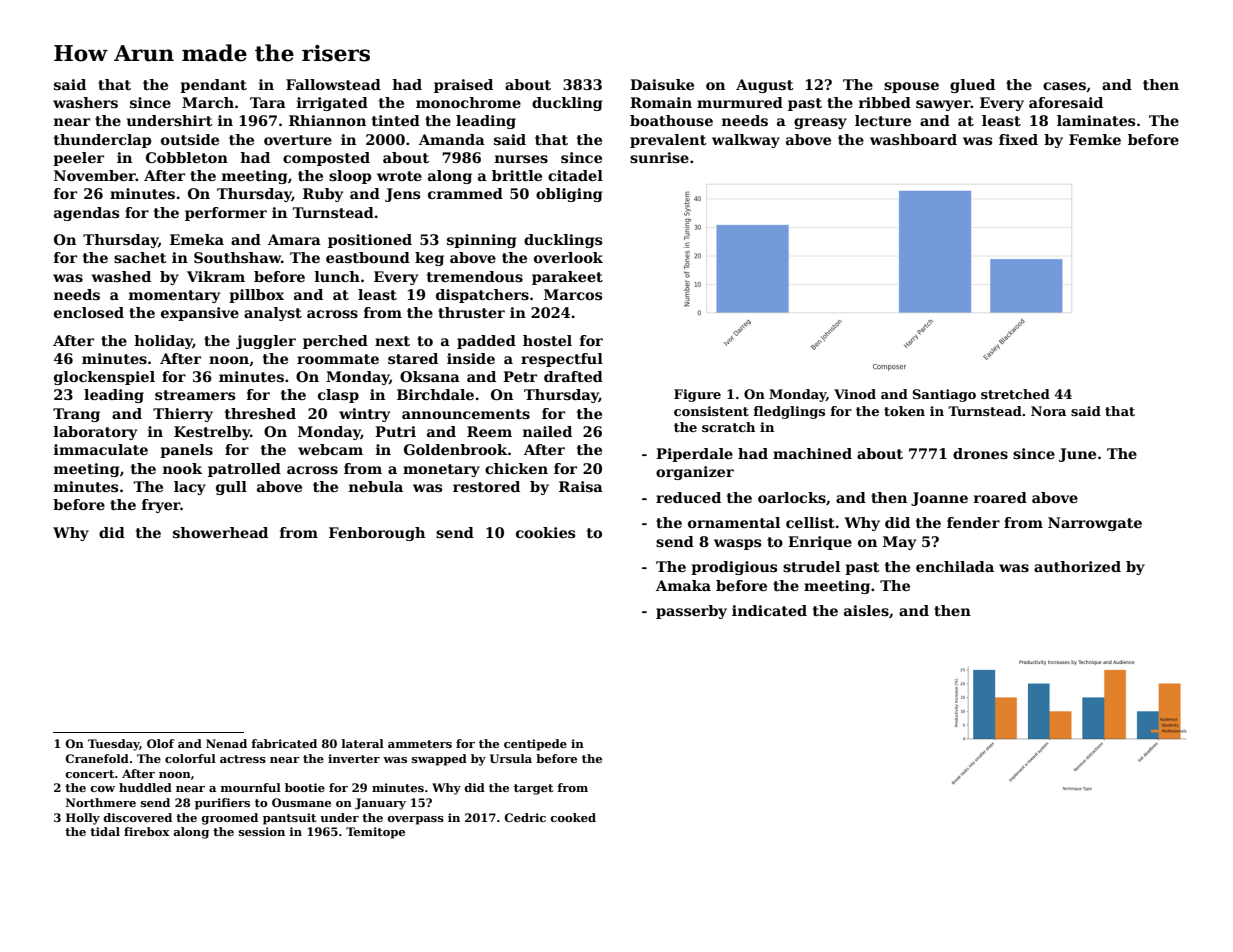 The image size is (1233, 952). What do you see at coordinates (471, 358) in the page?
I see `inside` at bounding box center [471, 358].
